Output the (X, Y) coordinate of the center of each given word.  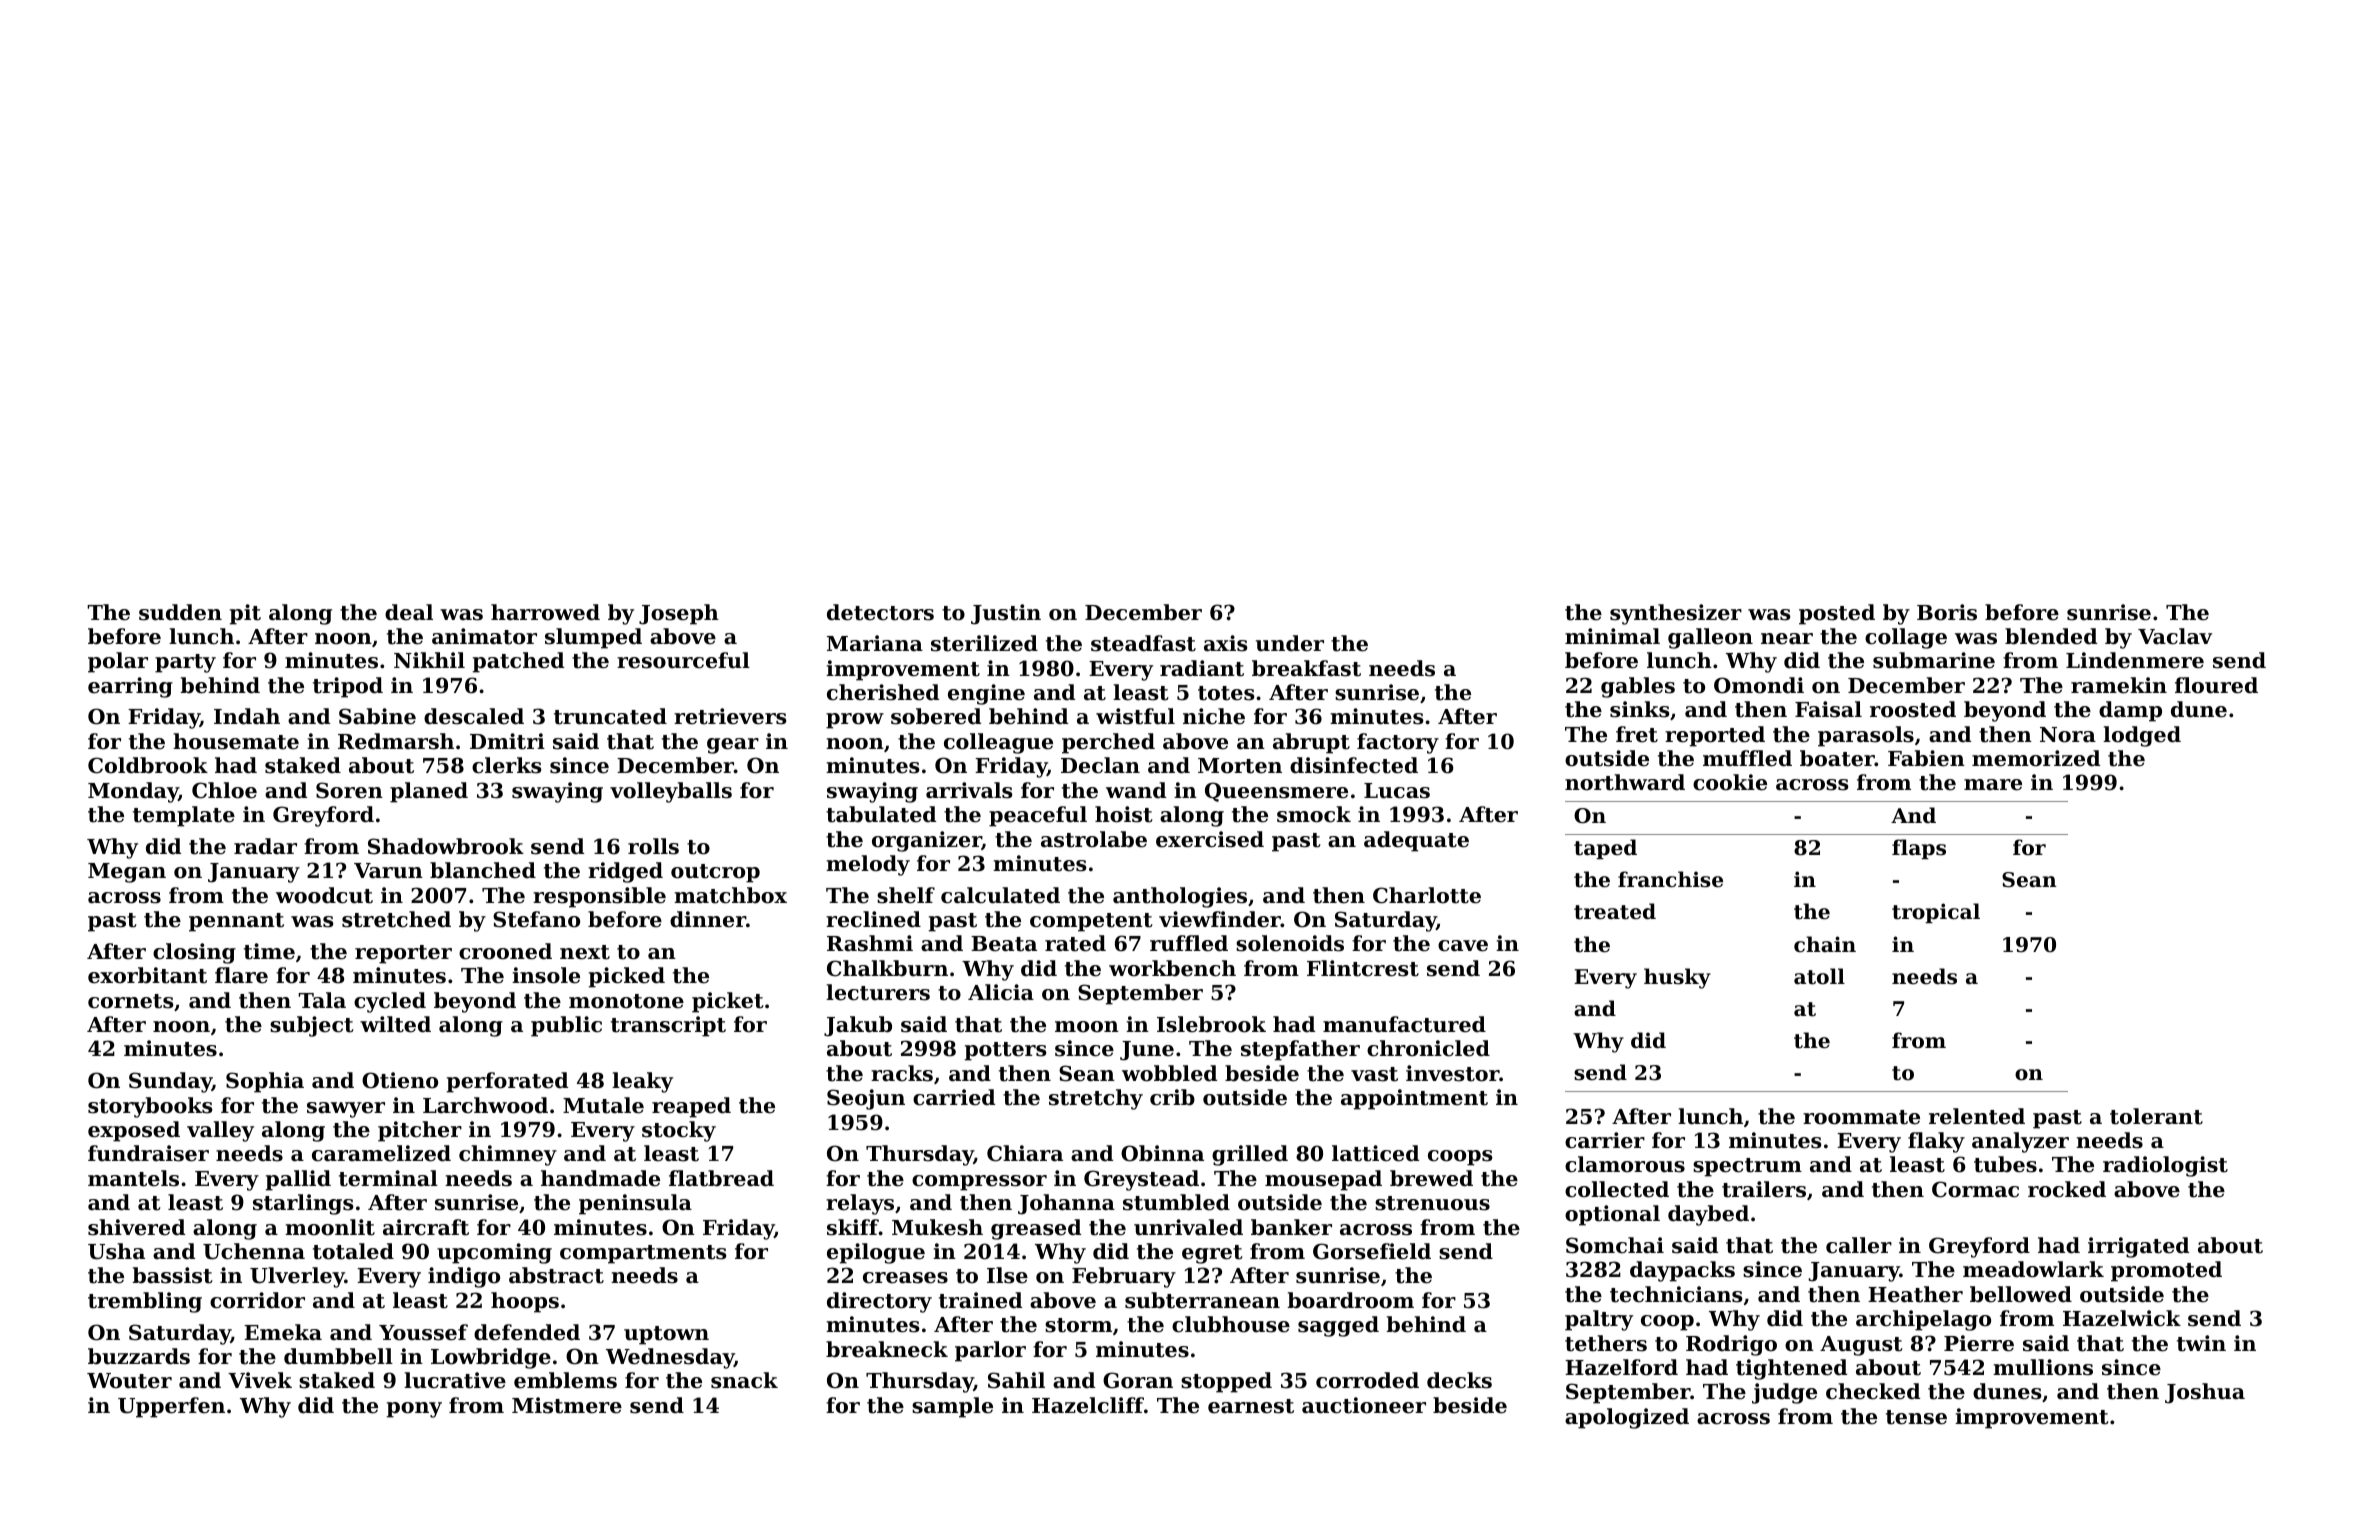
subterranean (1202, 1300)
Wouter (129, 1381)
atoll (1819, 976)
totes (1226, 693)
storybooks (150, 1107)
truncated (610, 716)
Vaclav (2175, 636)
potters (1005, 1051)
